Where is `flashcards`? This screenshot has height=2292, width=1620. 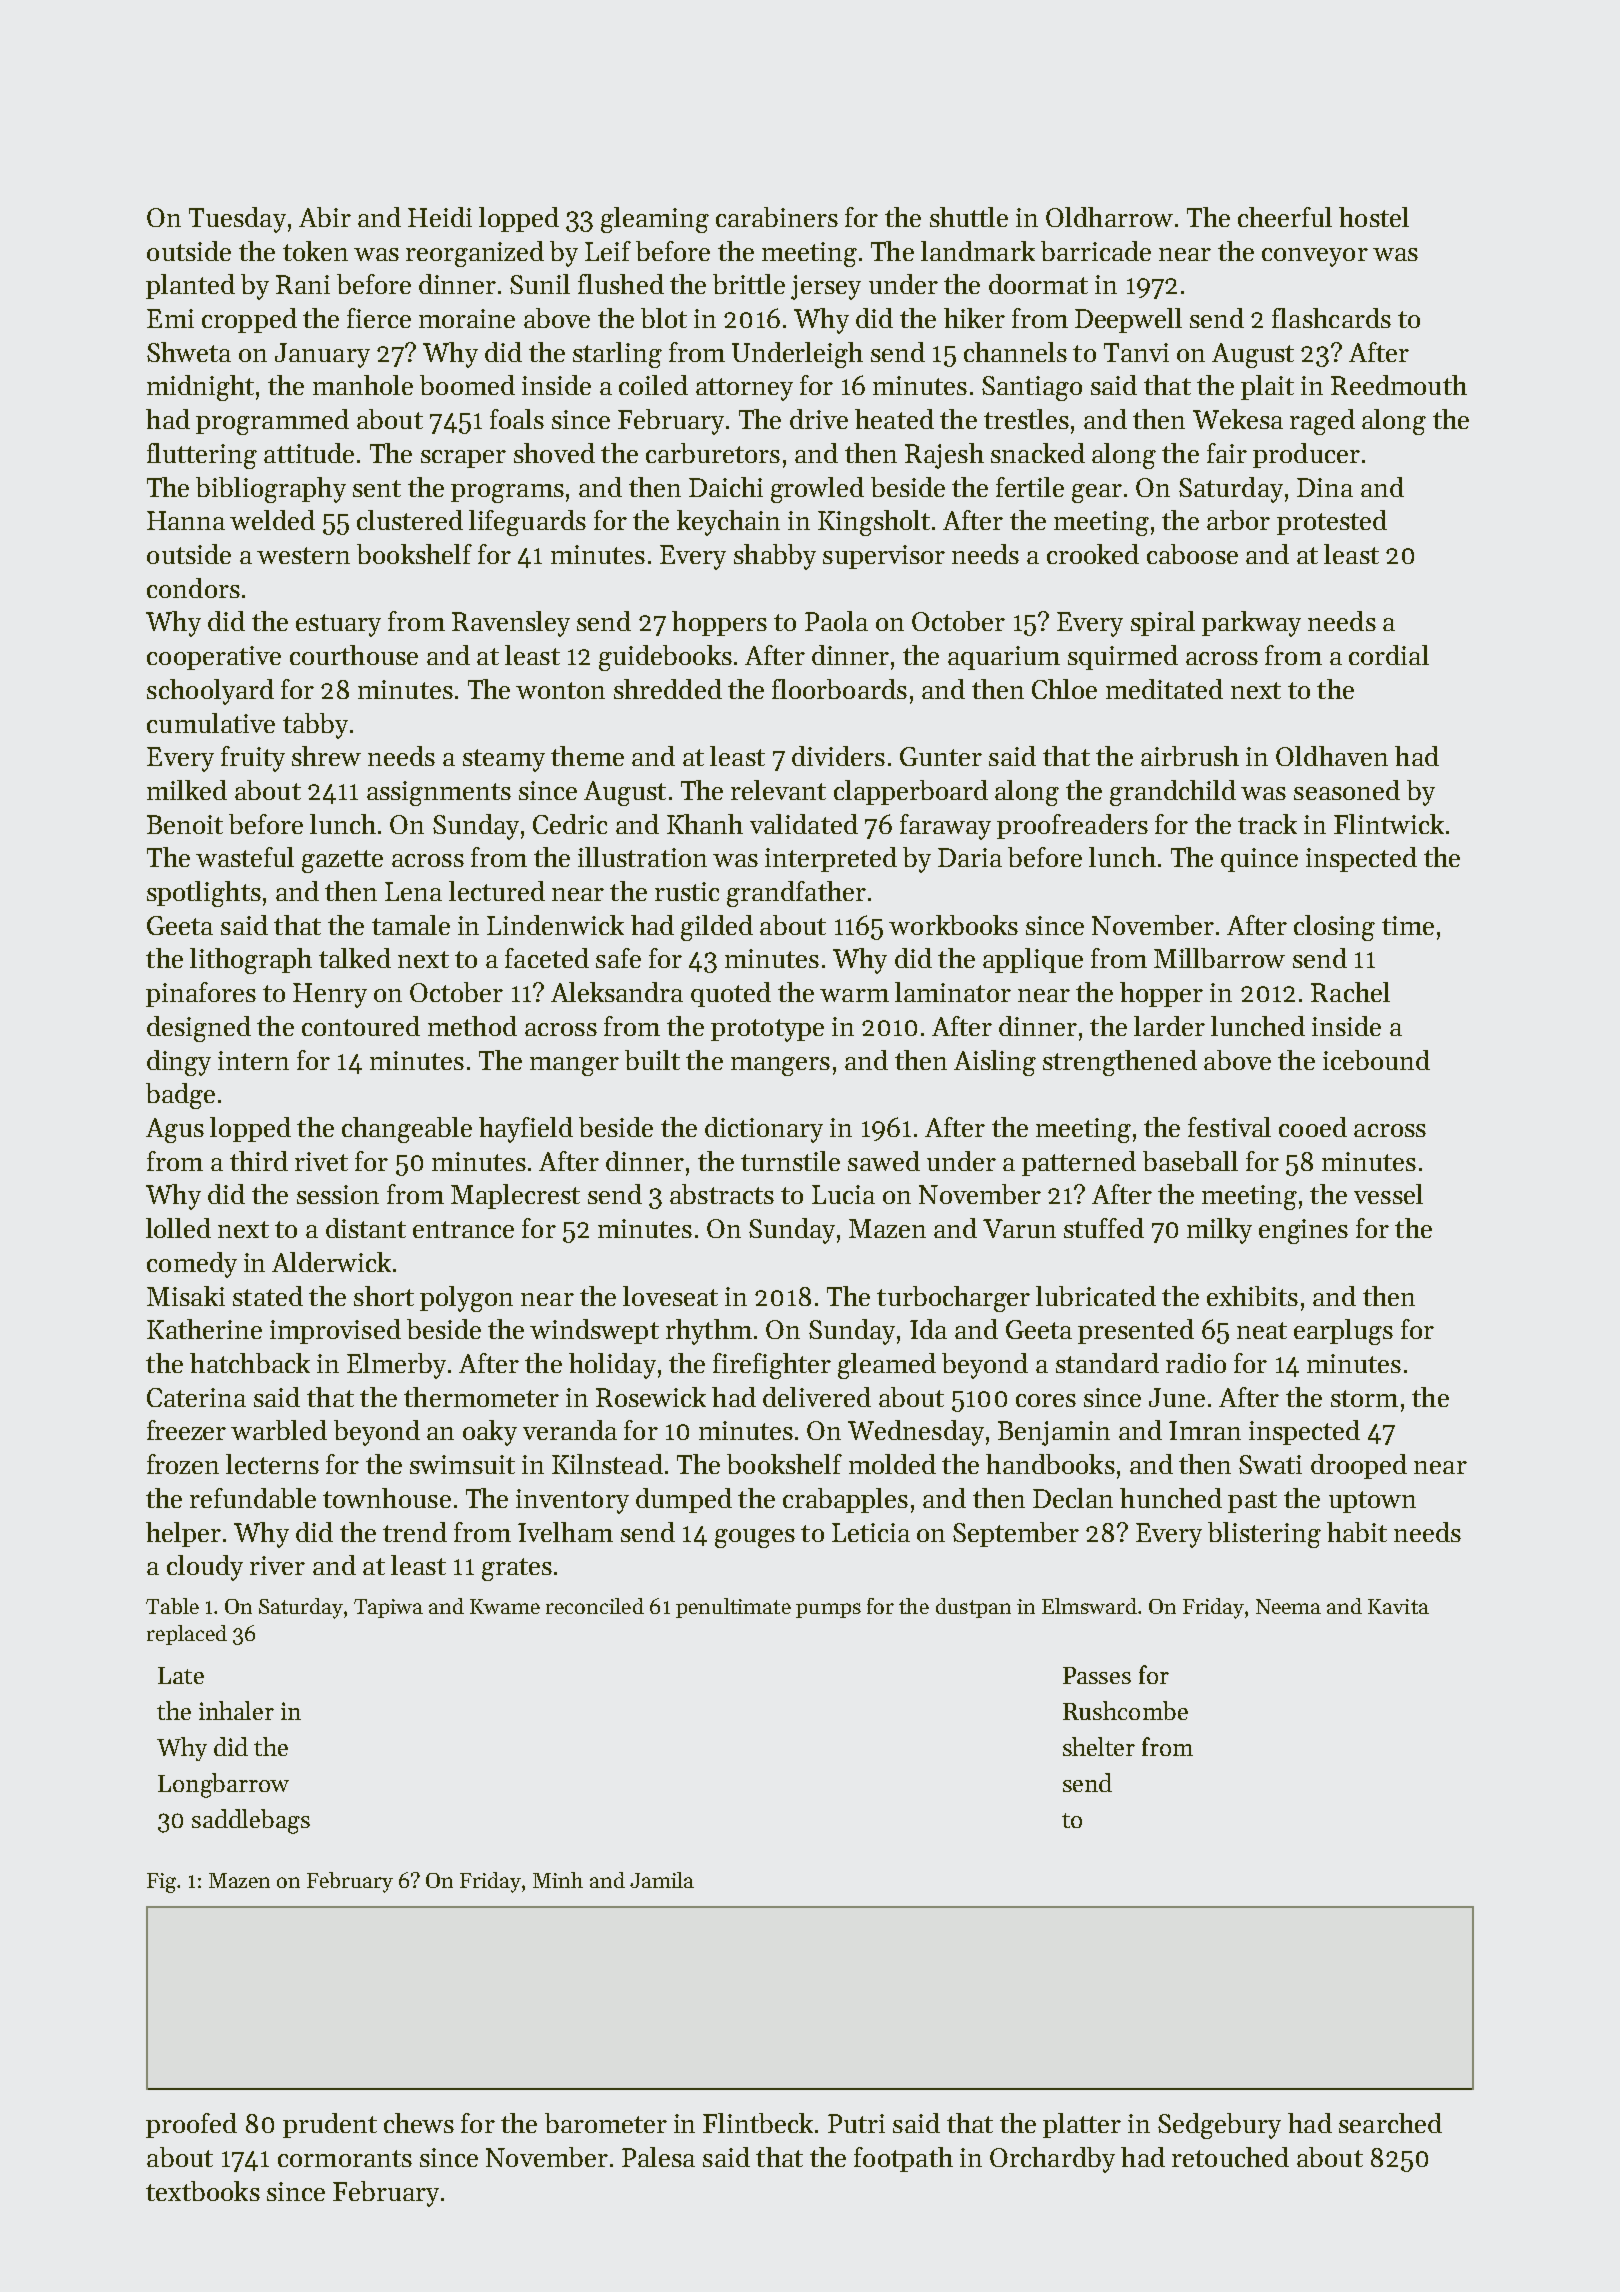
flashcards is located at coordinates (1331, 318).
